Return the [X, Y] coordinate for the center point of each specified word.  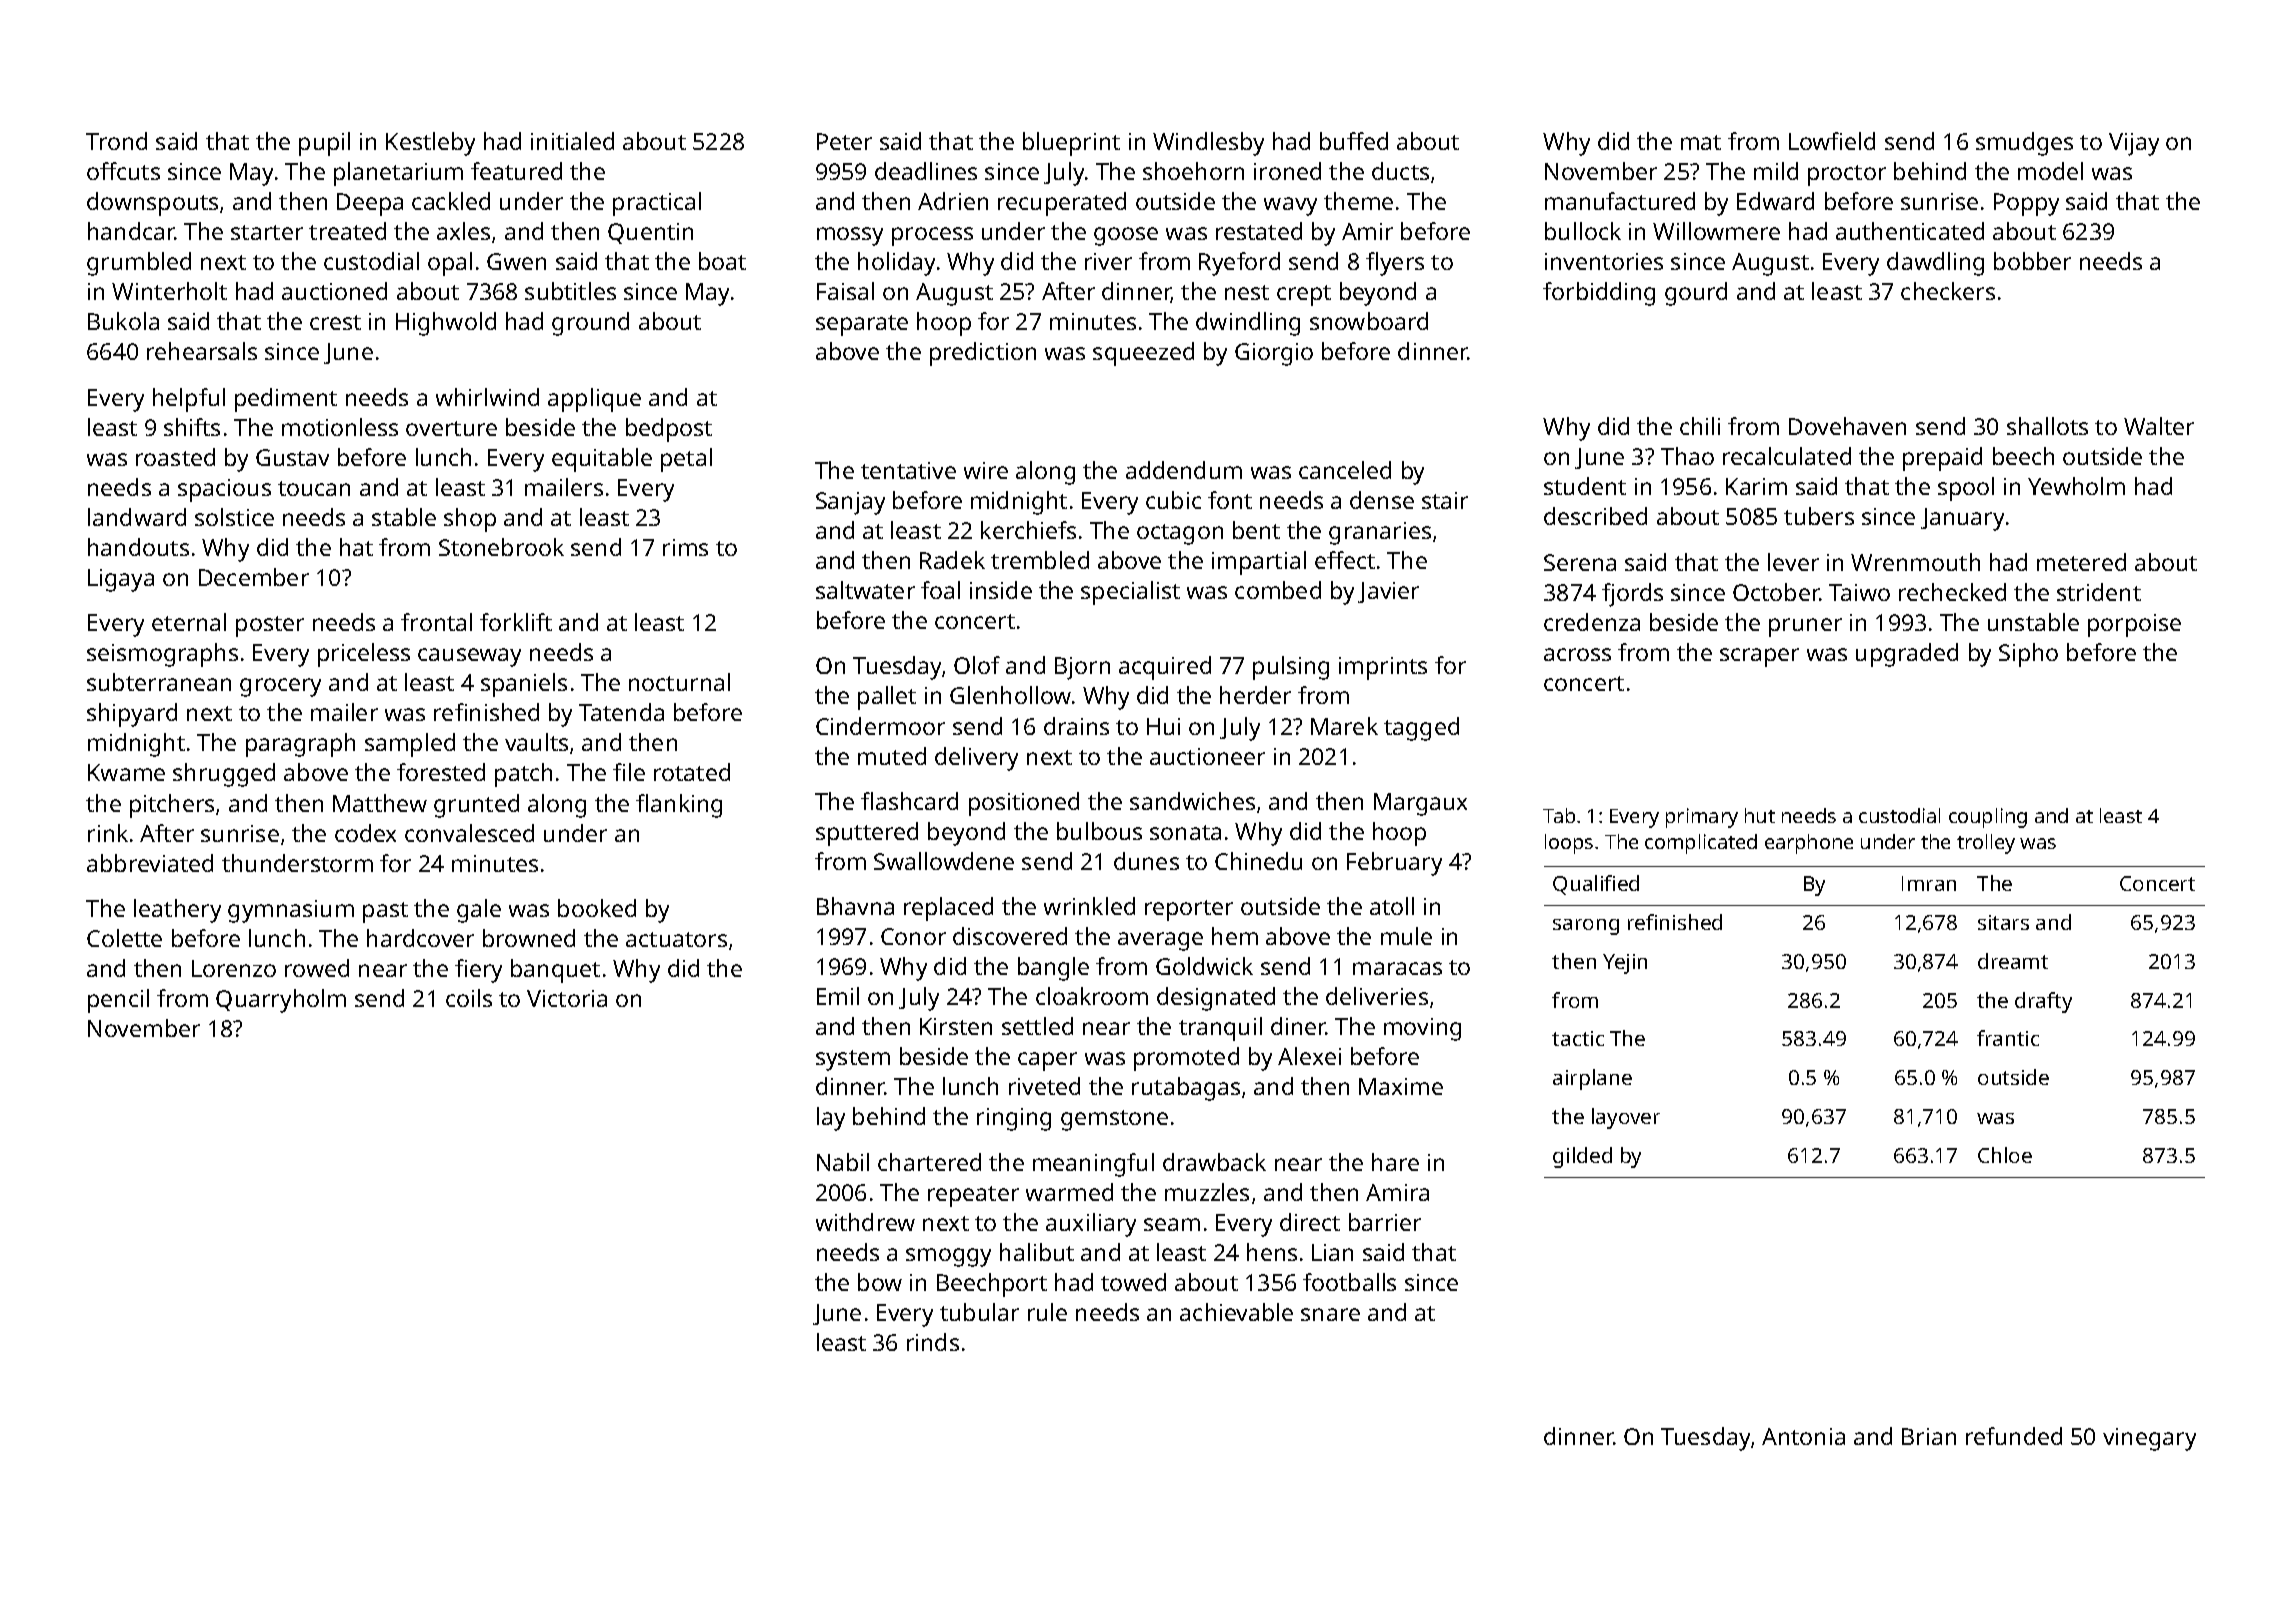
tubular [979, 1312]
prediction [983, 354]
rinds [933, 1342]
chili [1700, 426]
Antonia [1803, 1436]
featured [516, 171]
